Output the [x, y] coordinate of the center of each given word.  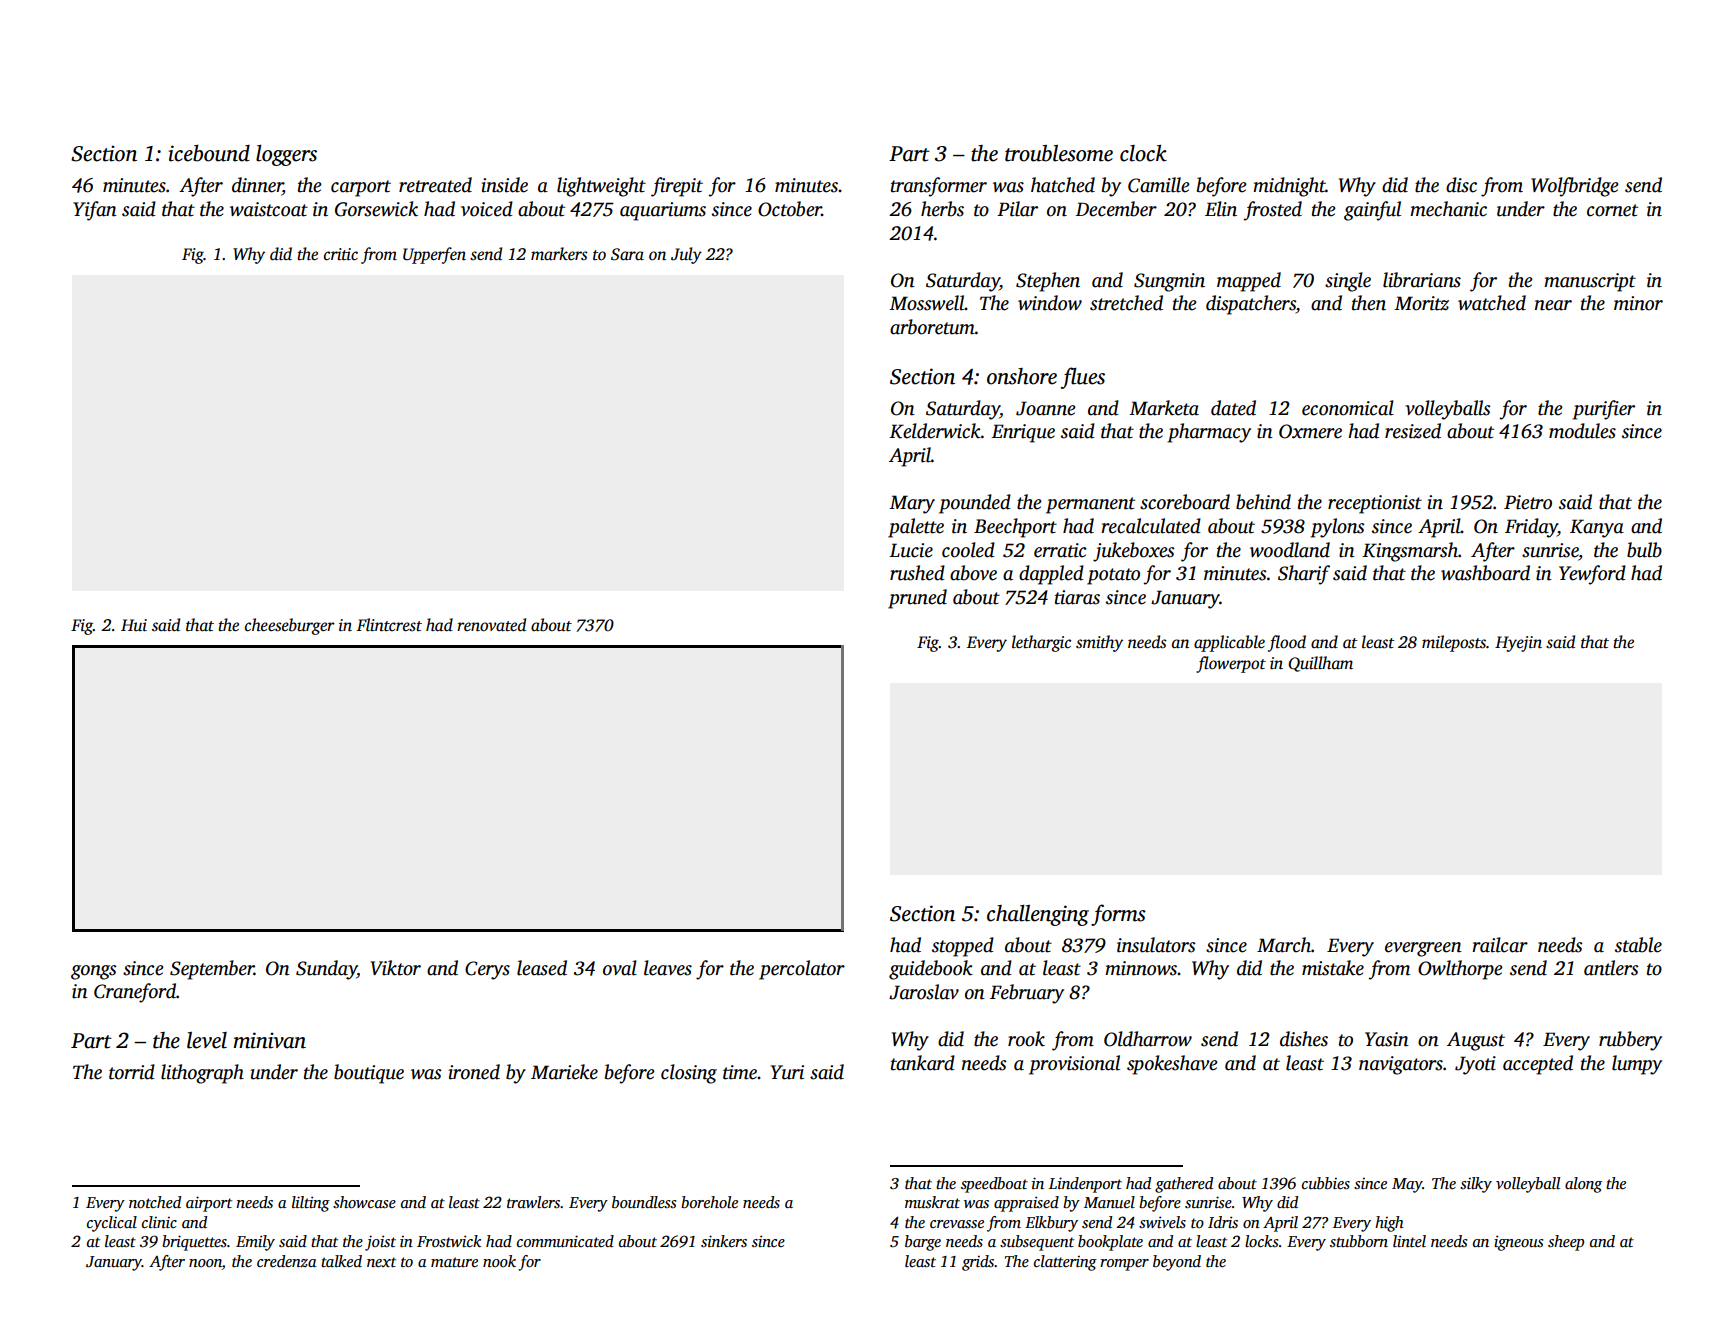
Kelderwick [935, 431]
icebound [209, 153]
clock [1143, 153]
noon [205, 1263]
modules [1582, 431]
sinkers [724, 1241]
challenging [1038, 915]
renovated [491, 625]
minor [1638, 303]
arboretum [932, 327]
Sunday [326, 970]
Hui [134, 625]
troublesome [1059, 153]
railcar [1500, 945]
